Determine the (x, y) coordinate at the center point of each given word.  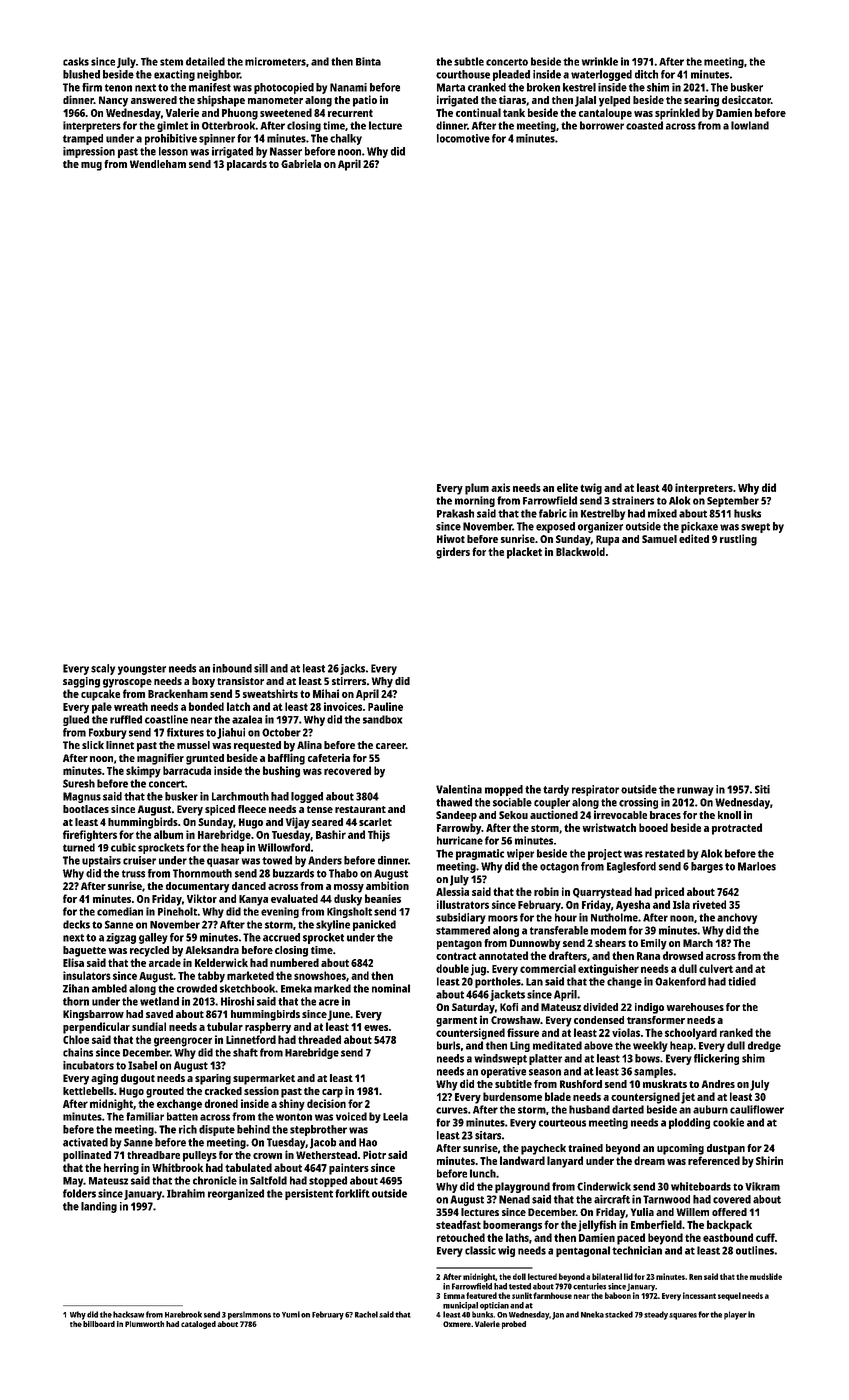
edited (694, 538)
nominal (391, 988)
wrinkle (600, 61)
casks (76, 61)
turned (79, 847)
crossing (638, 803)
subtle (469, 61)
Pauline (385, 706)
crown (267, 1156)
